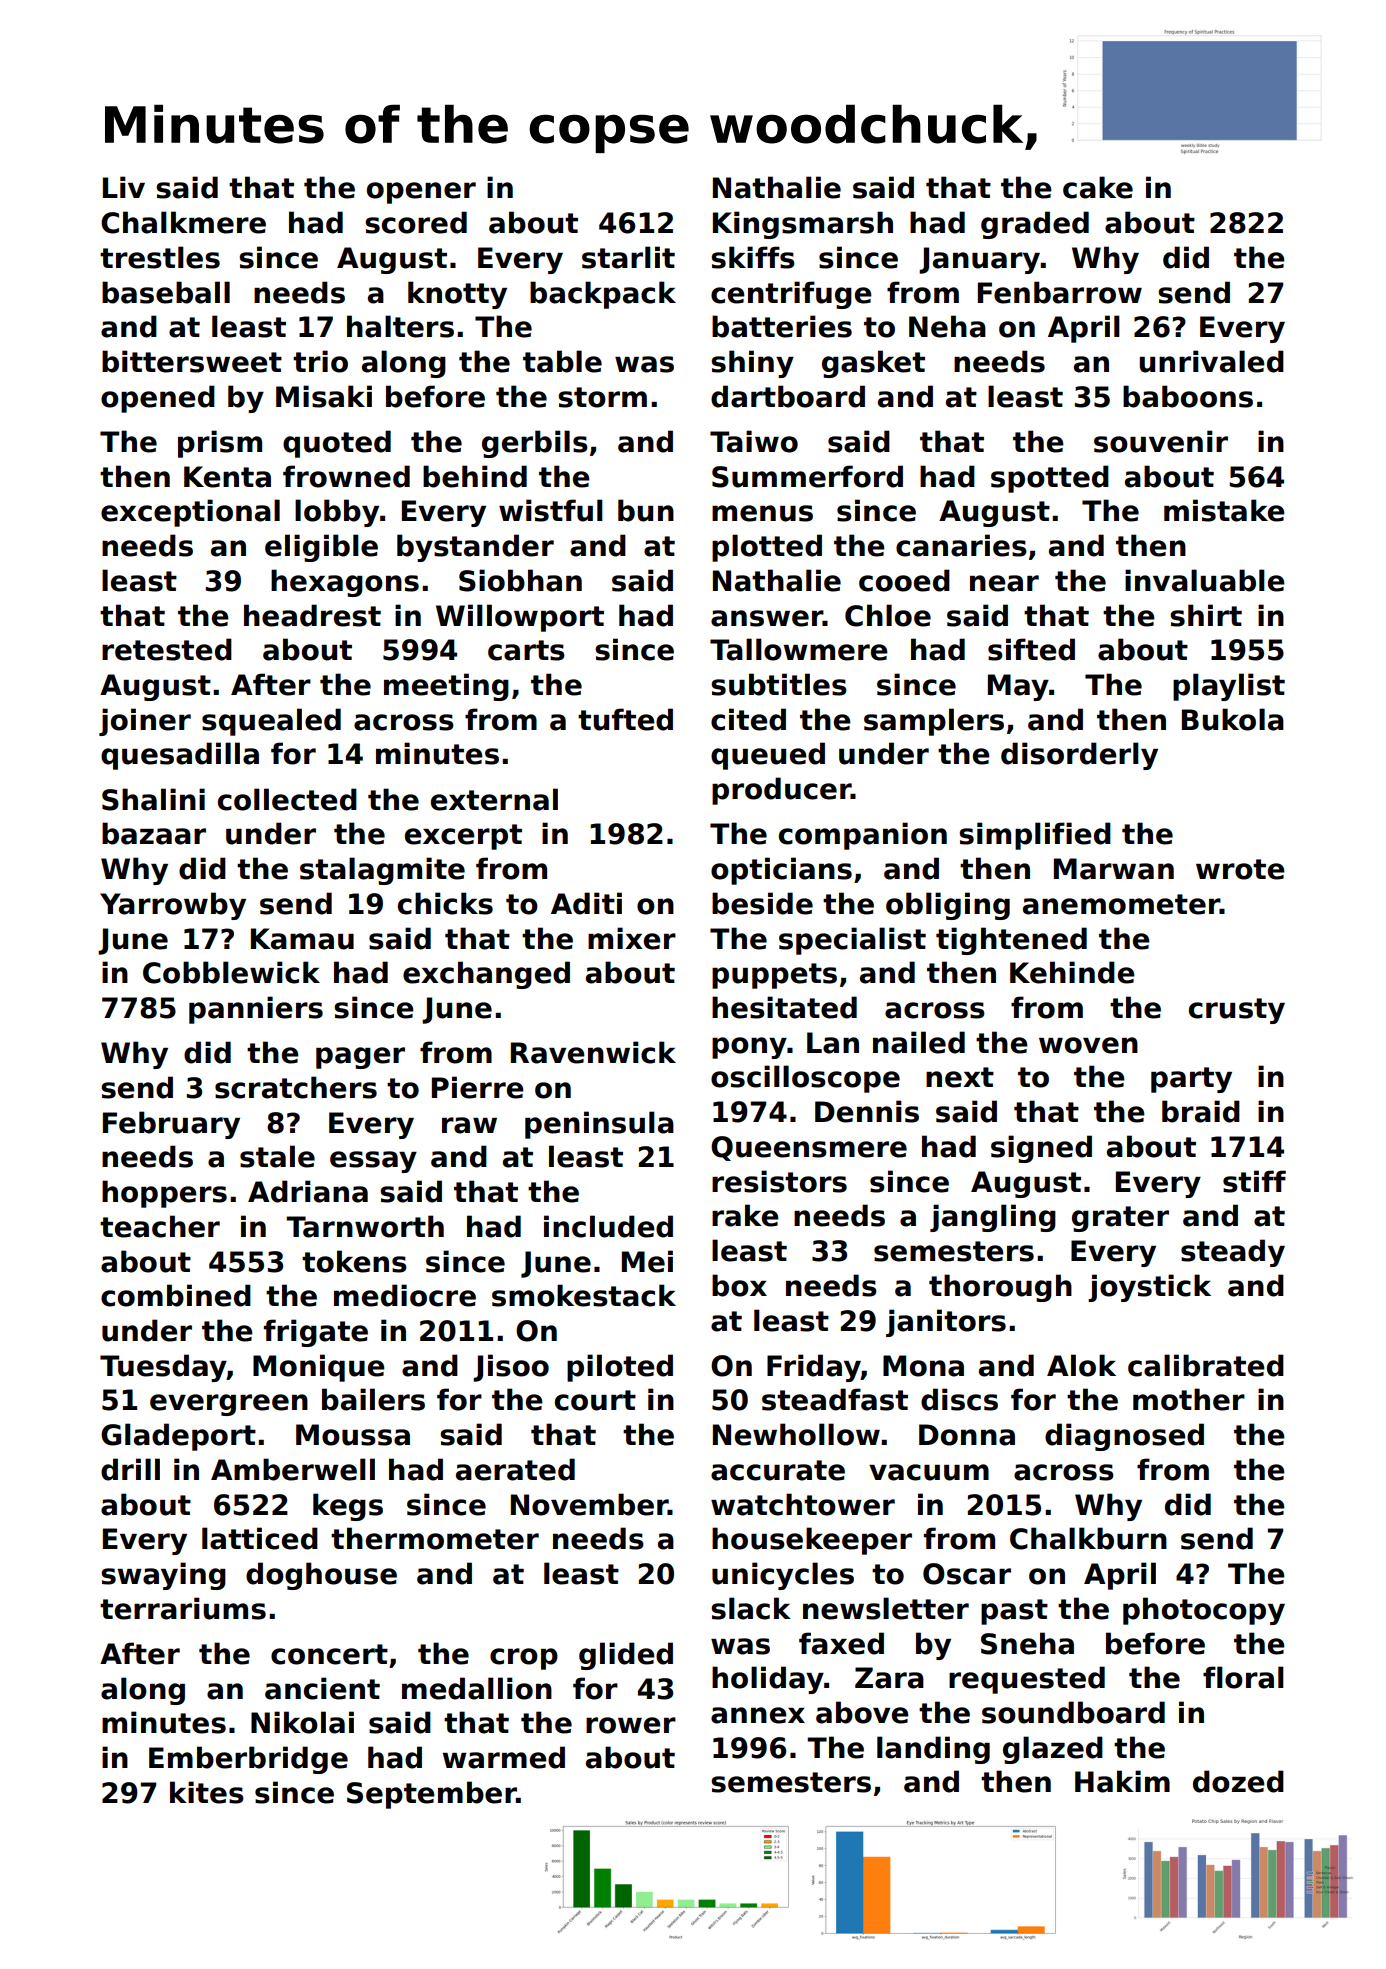 This page has width=1386, height=1969. I want to click on opener, so click(421, 193).
